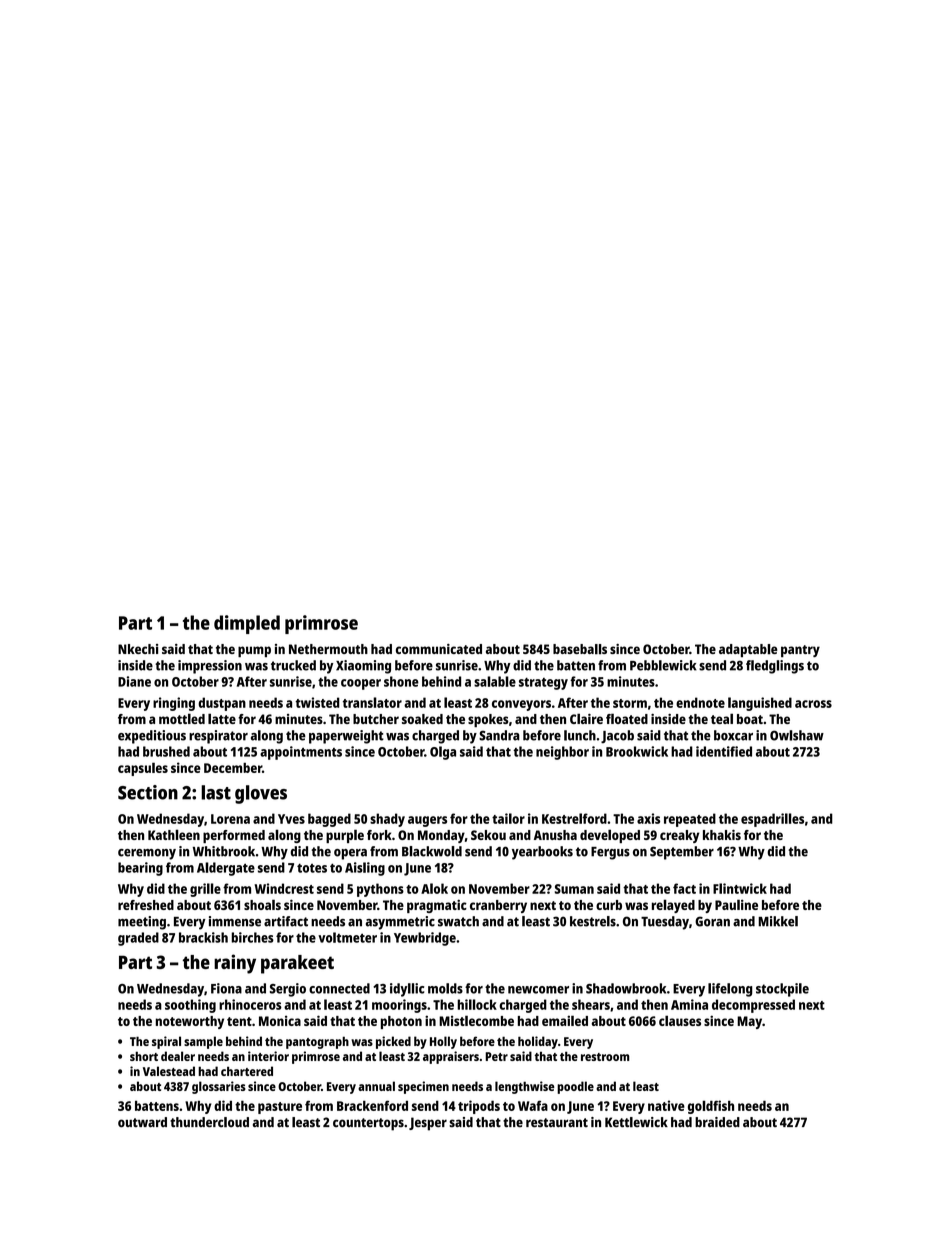 The height and width of the screenshot is (1233, 952). What do you see at coordinates (476, 1020) in the screenshot?
I see `Mistlecombe` at bounding box center [476, 1020].
